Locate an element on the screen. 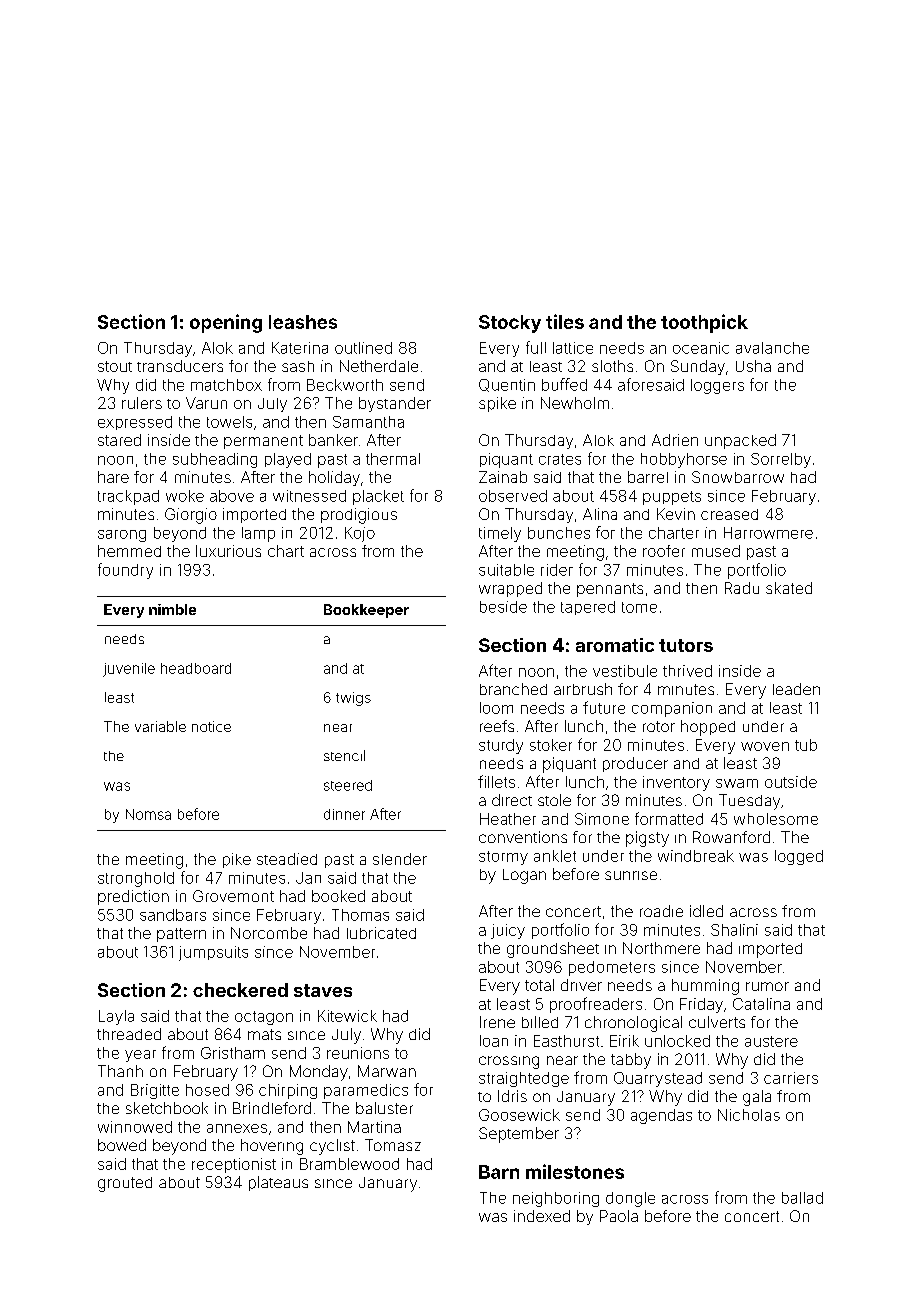  Sorrelby is located at coordinates (781, 460).
